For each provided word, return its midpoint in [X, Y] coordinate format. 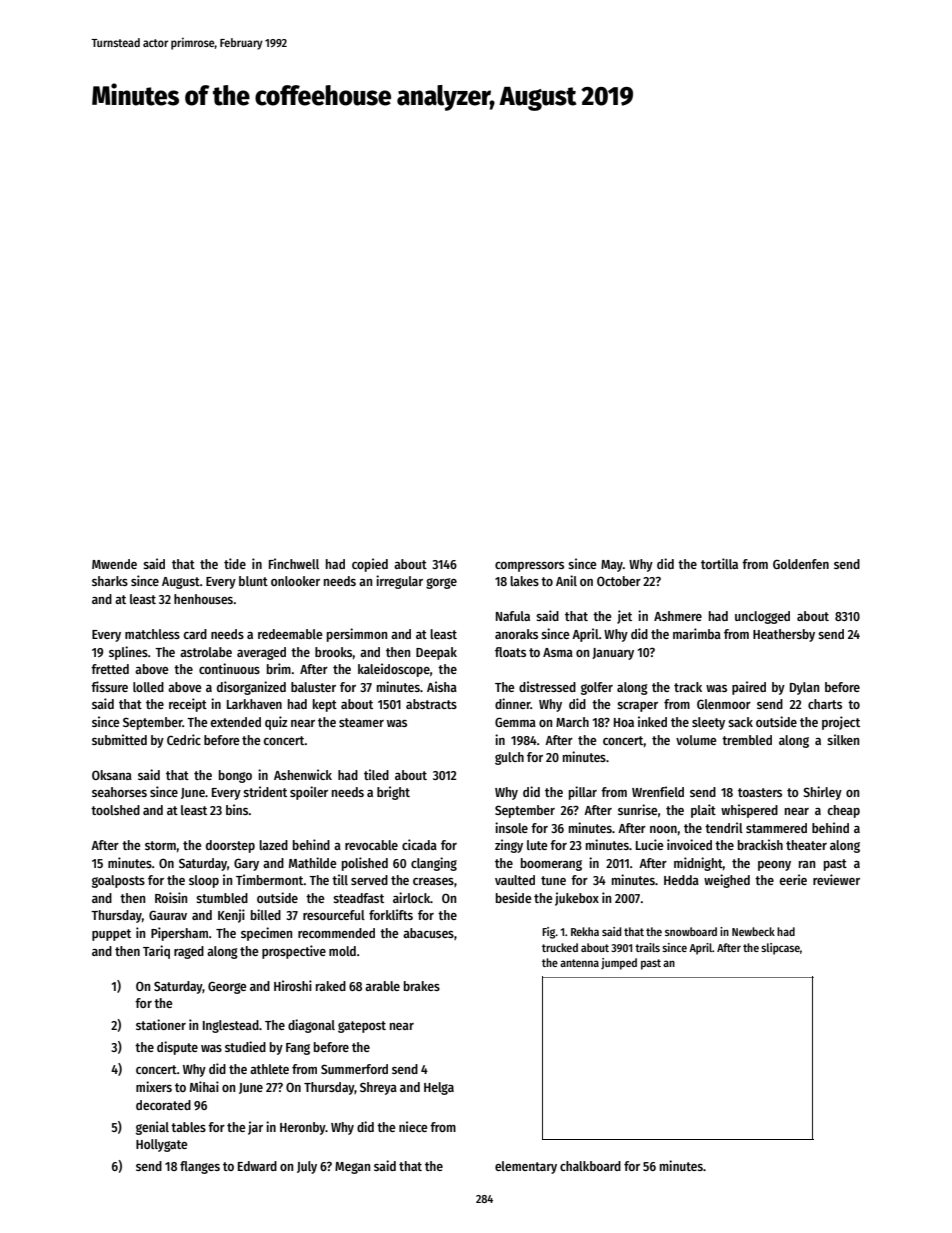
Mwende [114, 564]
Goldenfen [801, 564]
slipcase [780, 949]
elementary [526, 1167]
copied [370, 565]
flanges [200, 1167]
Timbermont [270, 879]
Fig [549, 933]
